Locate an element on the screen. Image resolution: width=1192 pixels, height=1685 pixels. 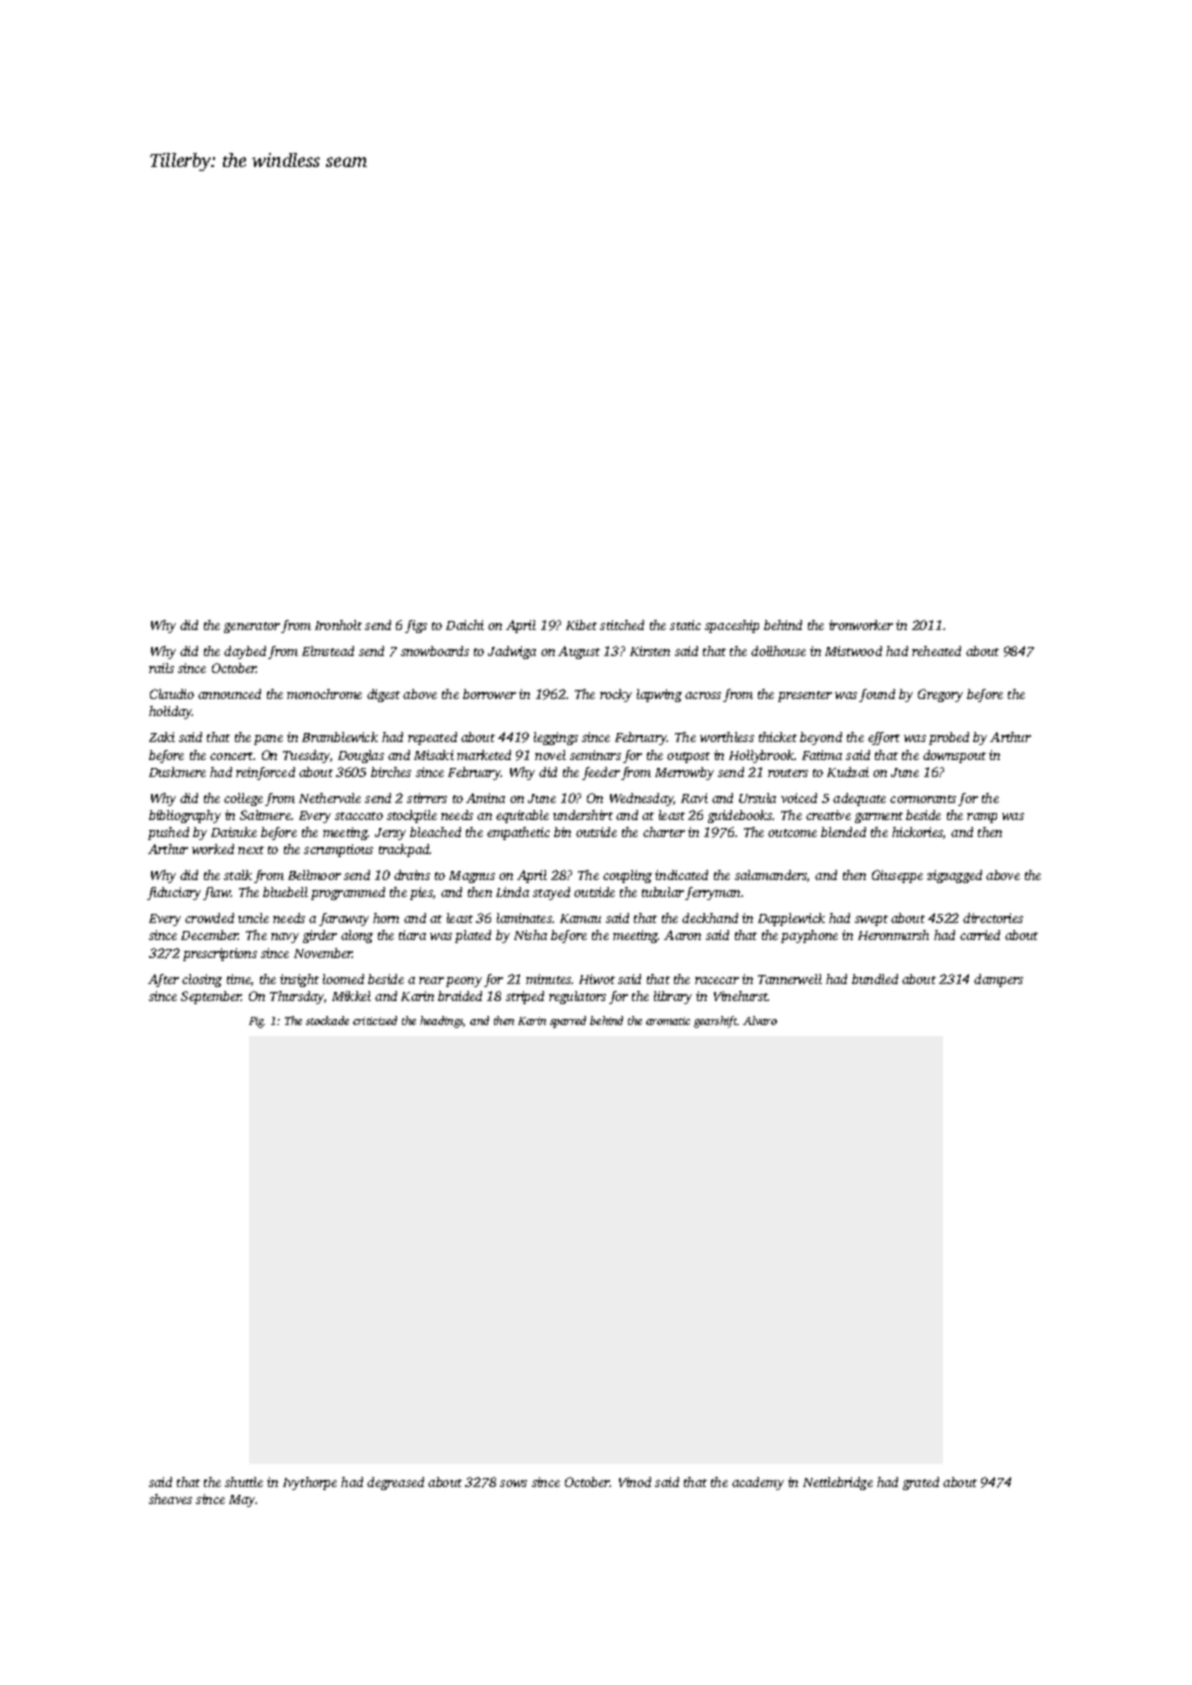
sows is located at coordinates (513, 1483).
